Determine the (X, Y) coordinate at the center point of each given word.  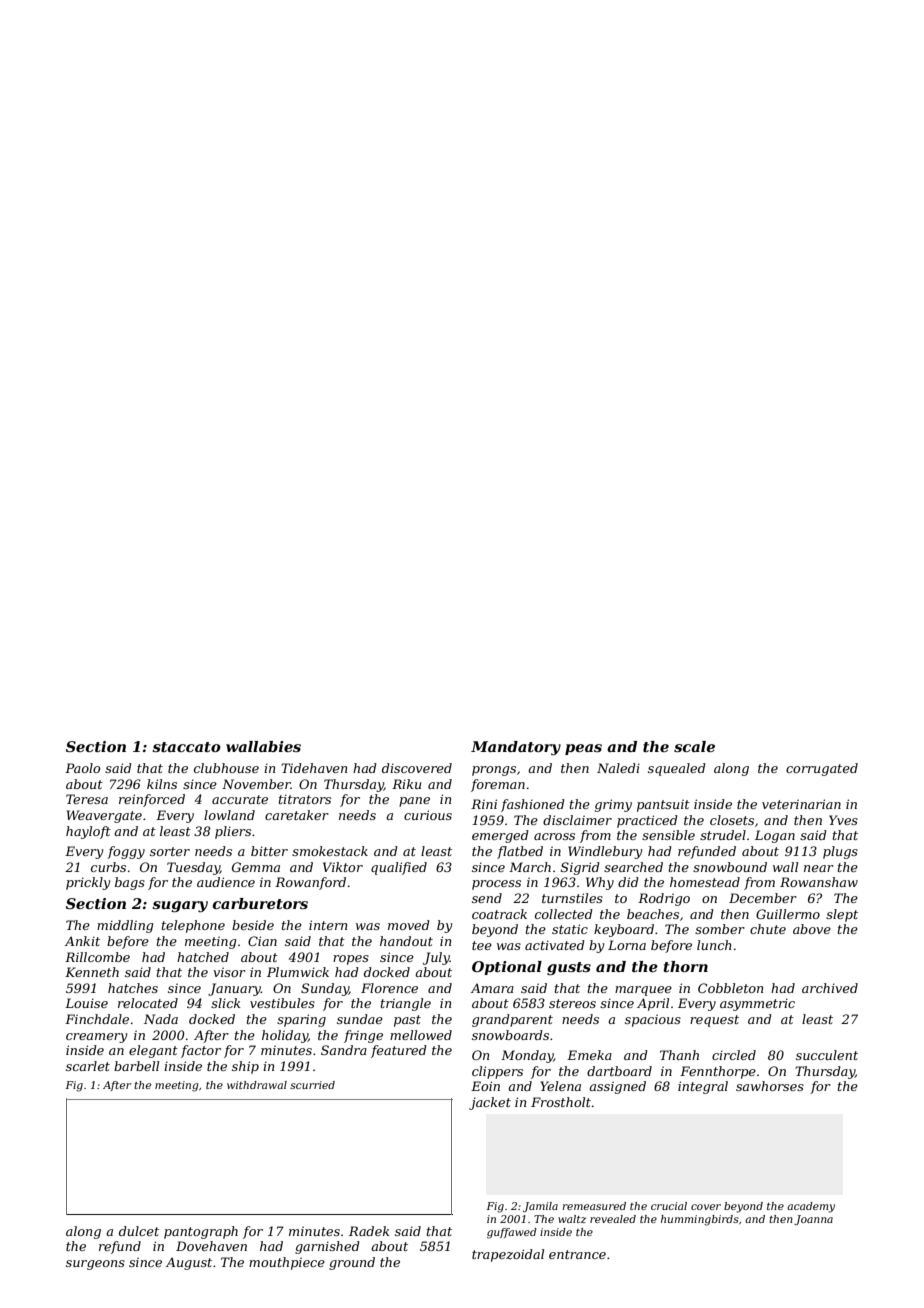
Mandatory (516, 748)
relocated (148, 1003)
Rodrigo (664, 899)
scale (694, 746)
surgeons (95, 1265)
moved (409, 925)
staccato (186, 747)
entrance (577, 1254)
